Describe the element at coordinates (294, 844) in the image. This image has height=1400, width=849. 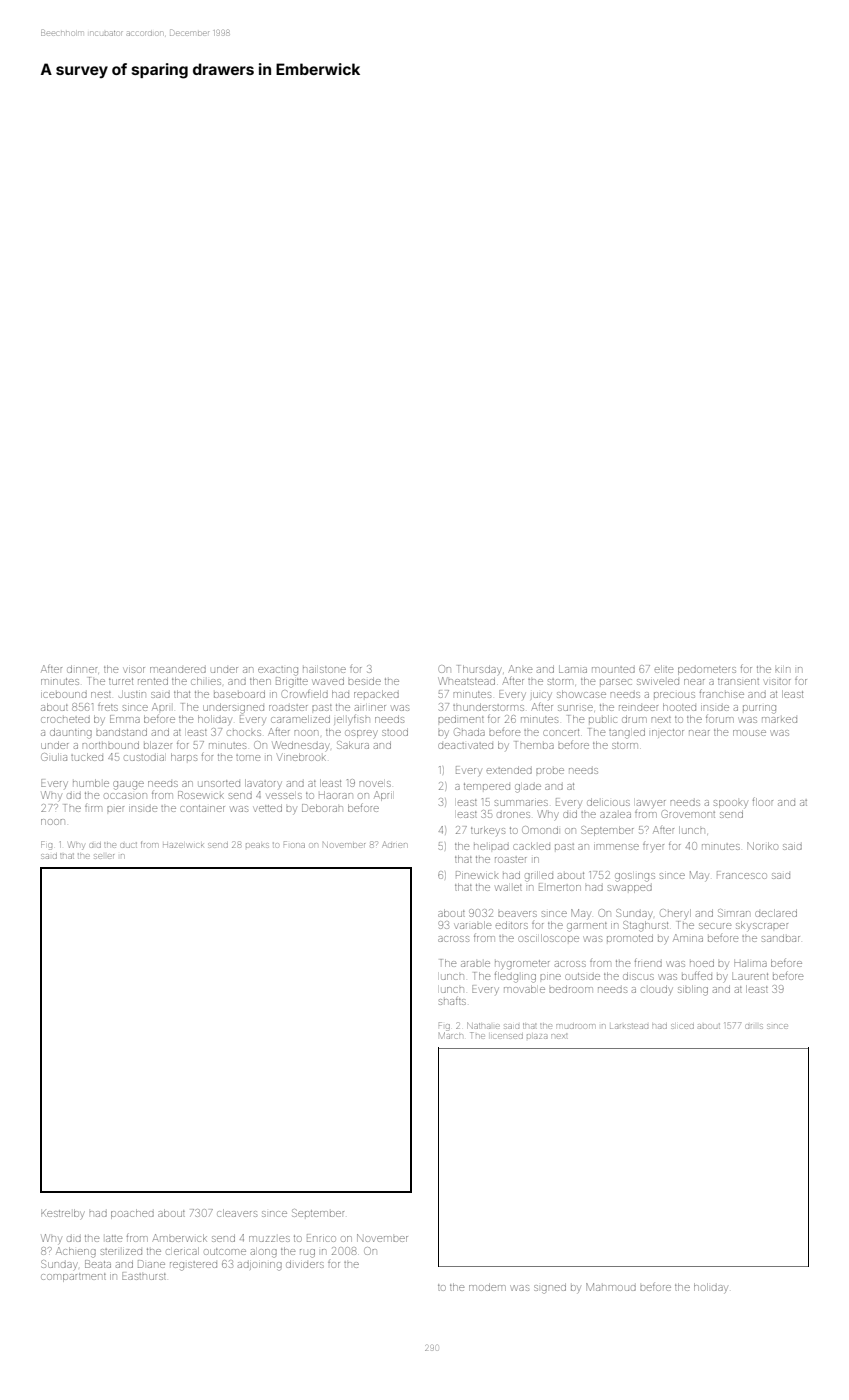
I see `Fiona` at that location.
